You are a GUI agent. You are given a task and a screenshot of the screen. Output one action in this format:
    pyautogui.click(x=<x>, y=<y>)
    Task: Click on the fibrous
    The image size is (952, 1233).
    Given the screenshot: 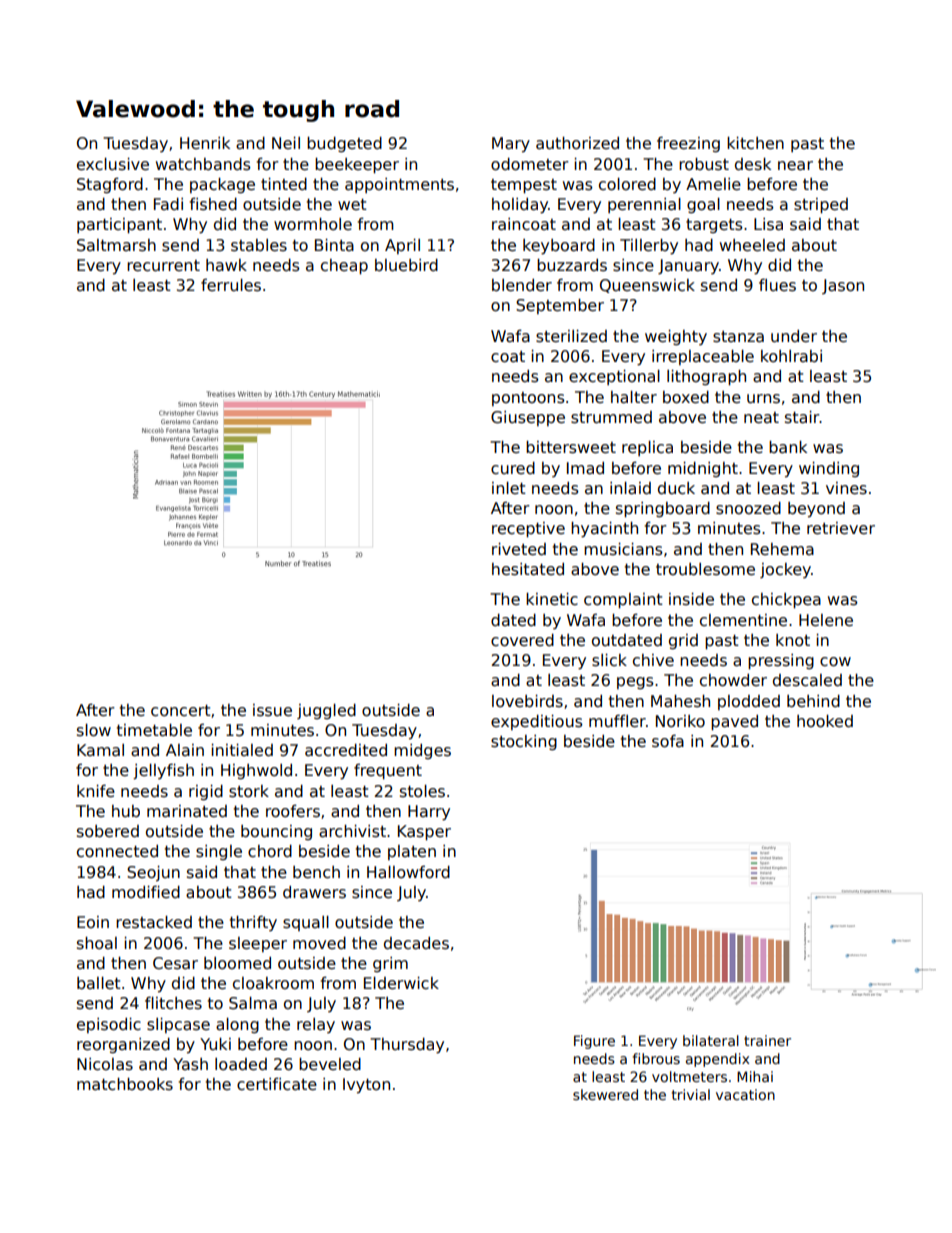 What is the action you would take?
    pyautogui.click(x=656, y=1058)
